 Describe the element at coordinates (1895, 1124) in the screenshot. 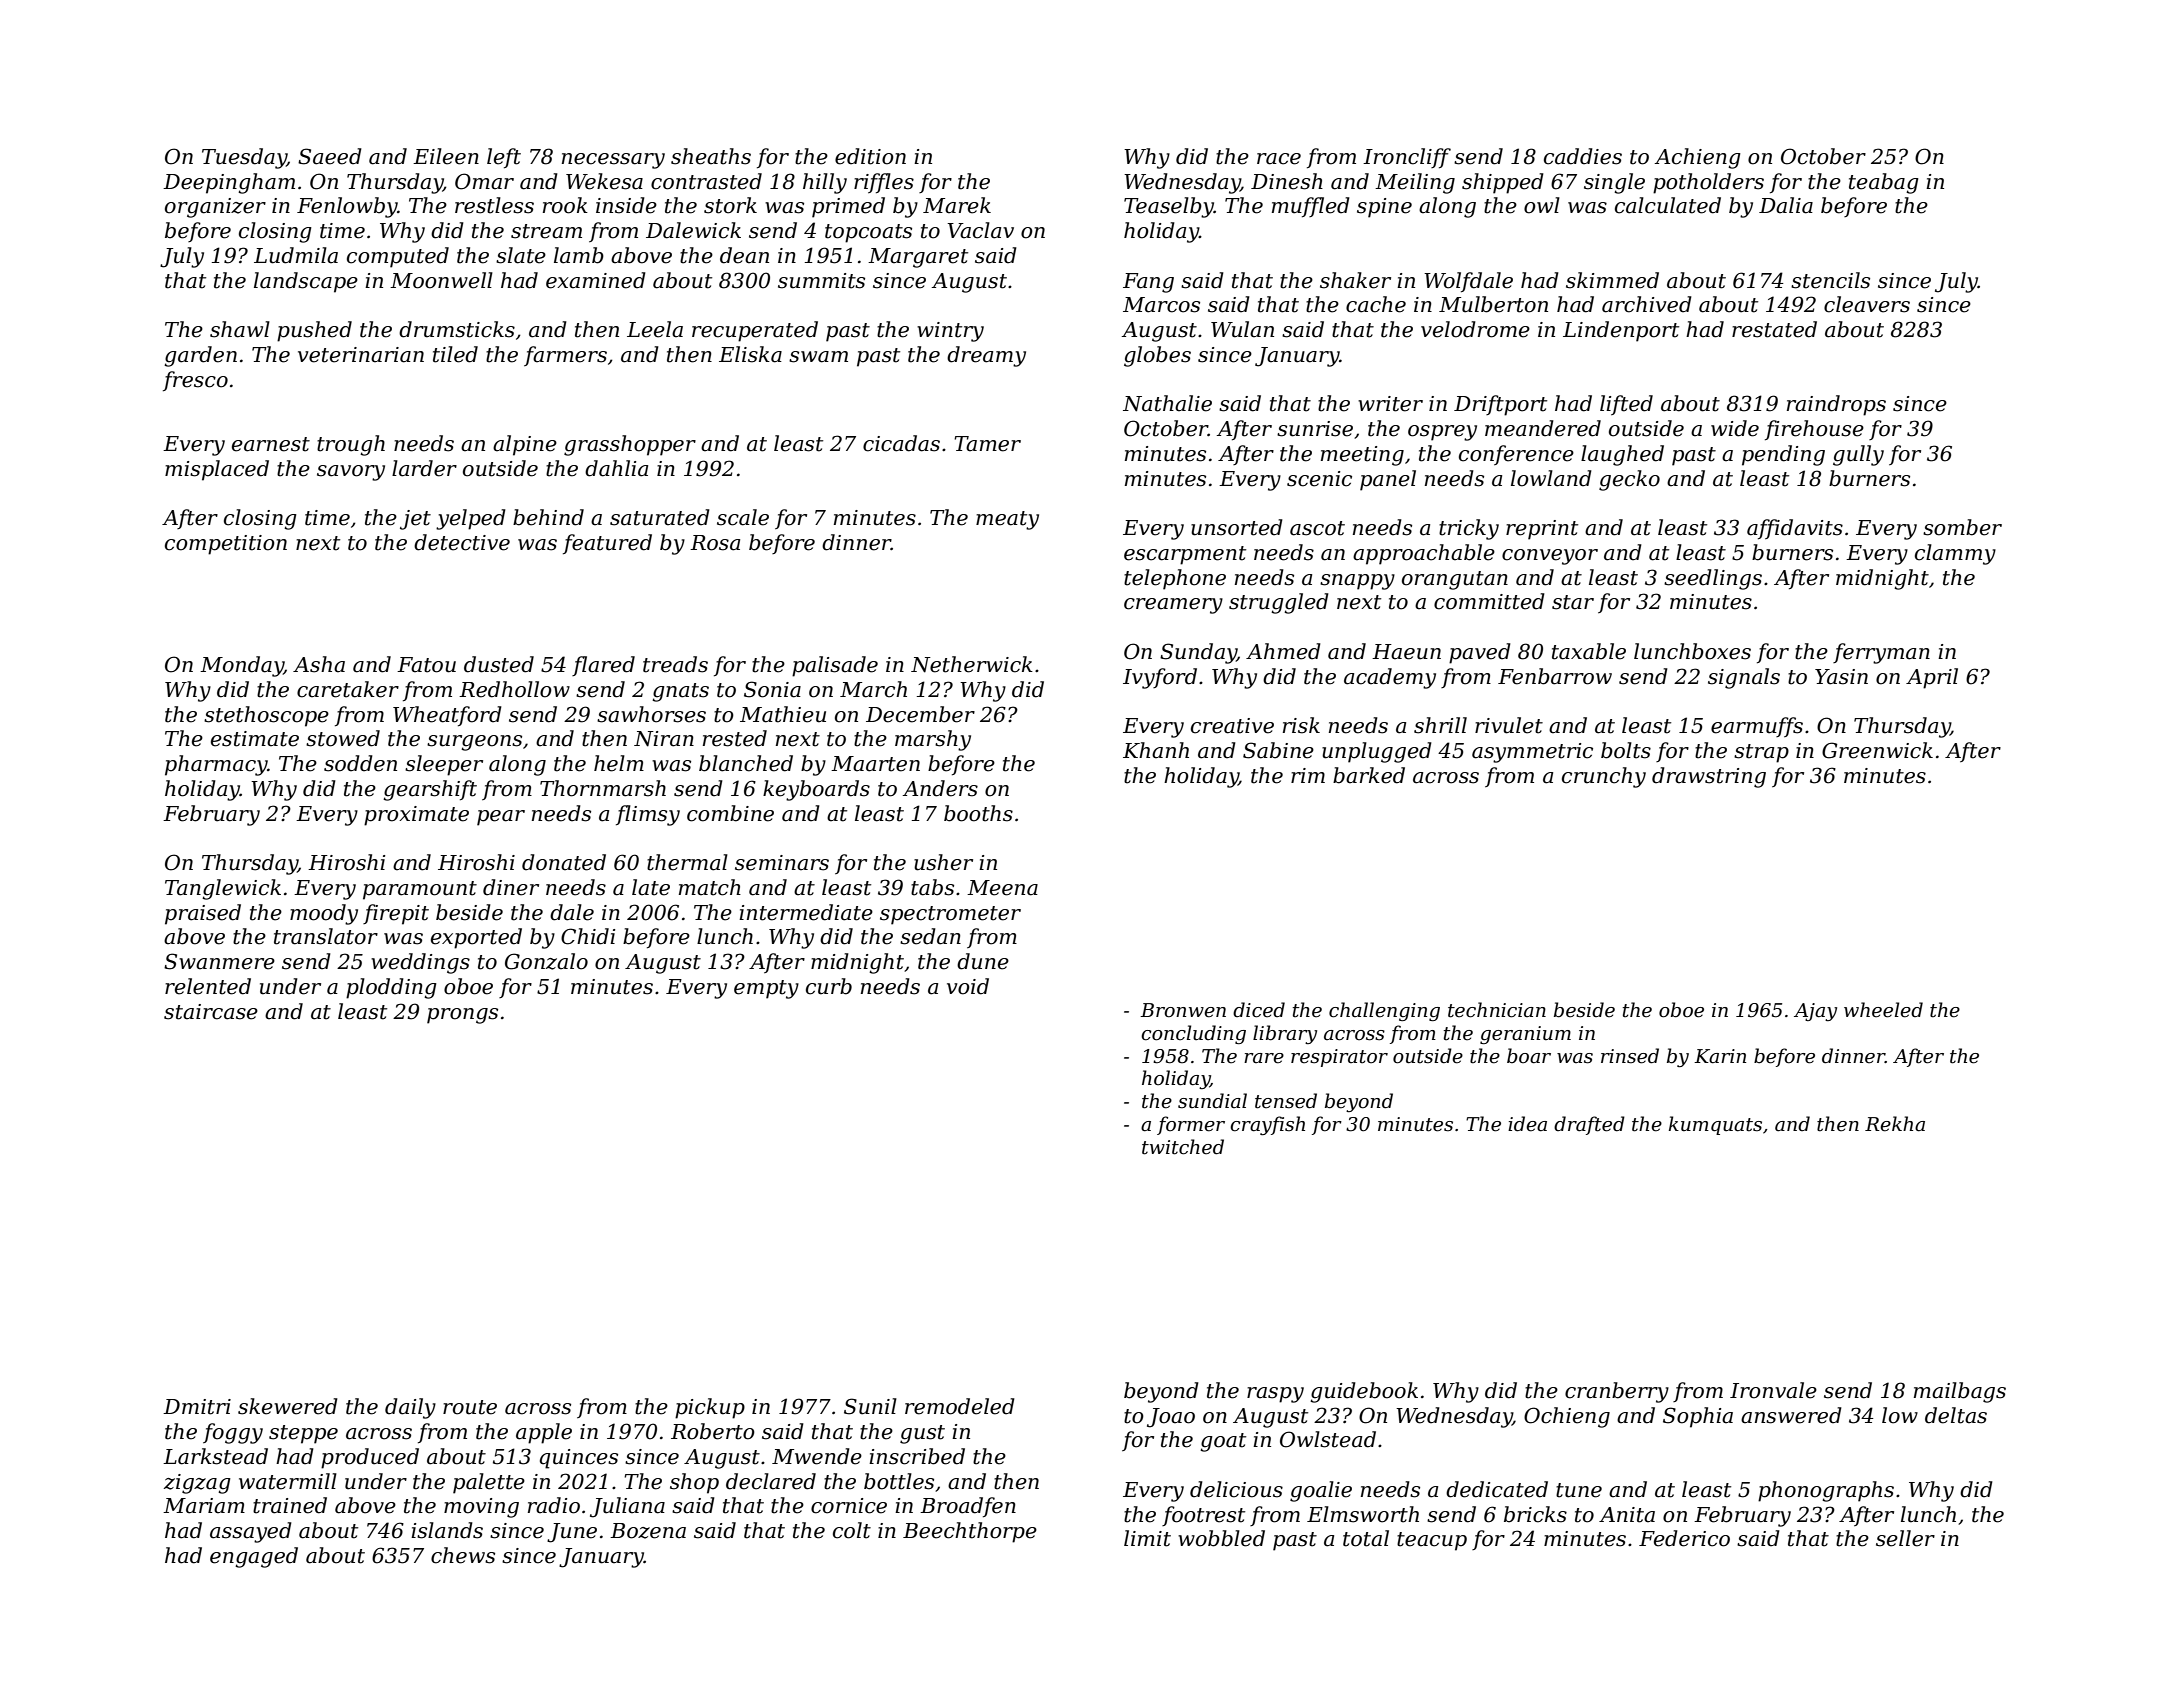

I see `Rekha` at that location.
